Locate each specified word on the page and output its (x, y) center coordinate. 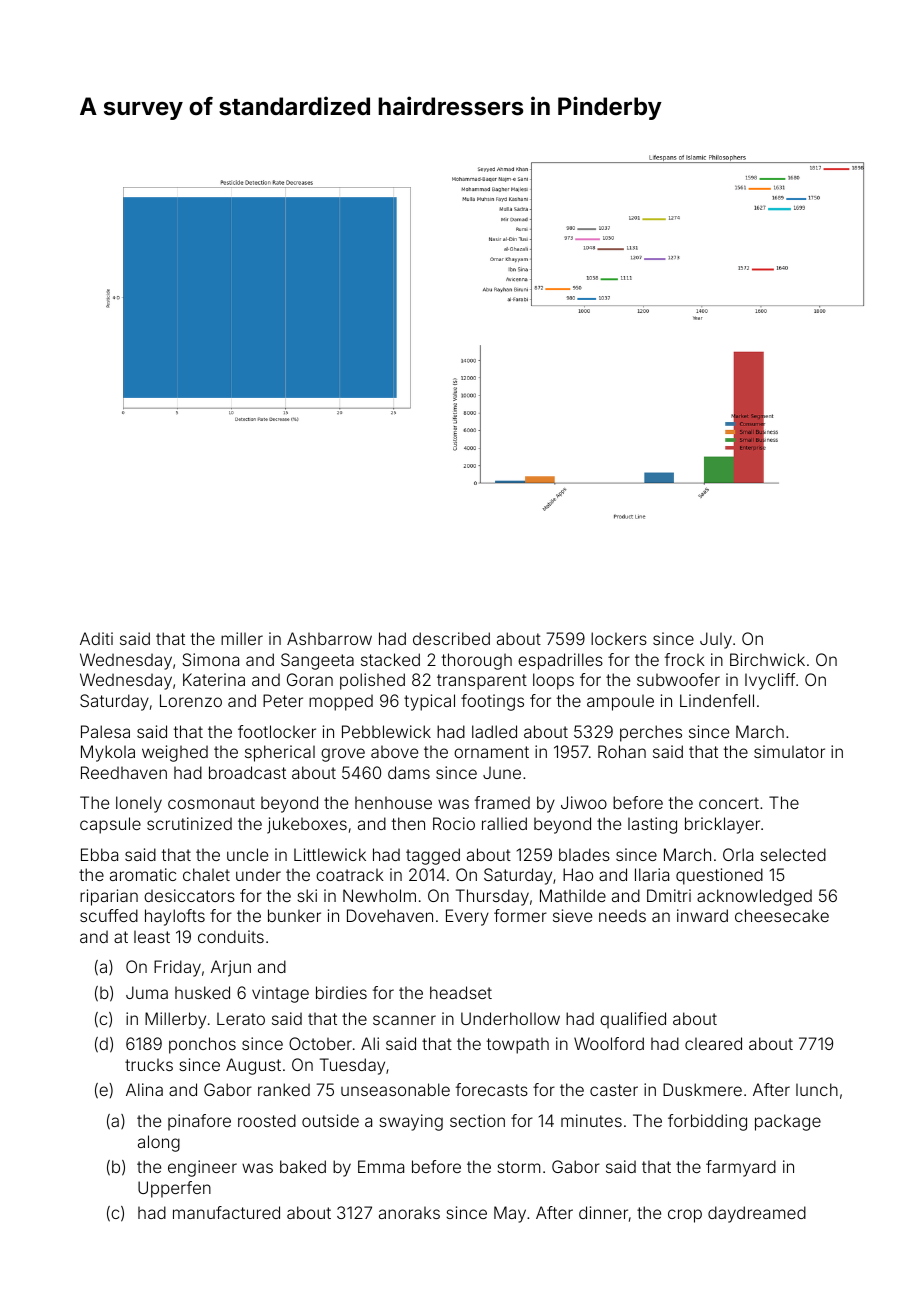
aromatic (143, 874)
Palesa (105, 731)
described (451, 638)
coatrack (350, 874)
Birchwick (767, 659)
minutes (591, 1120)
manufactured (226, 1212)
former (520, 915)
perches (651, 733)
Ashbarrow (329, 638)
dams (409, 772)
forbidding (707, 1122)
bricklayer (722, 825)
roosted (267, 1120)
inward (702, 915)
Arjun (231, 968)
